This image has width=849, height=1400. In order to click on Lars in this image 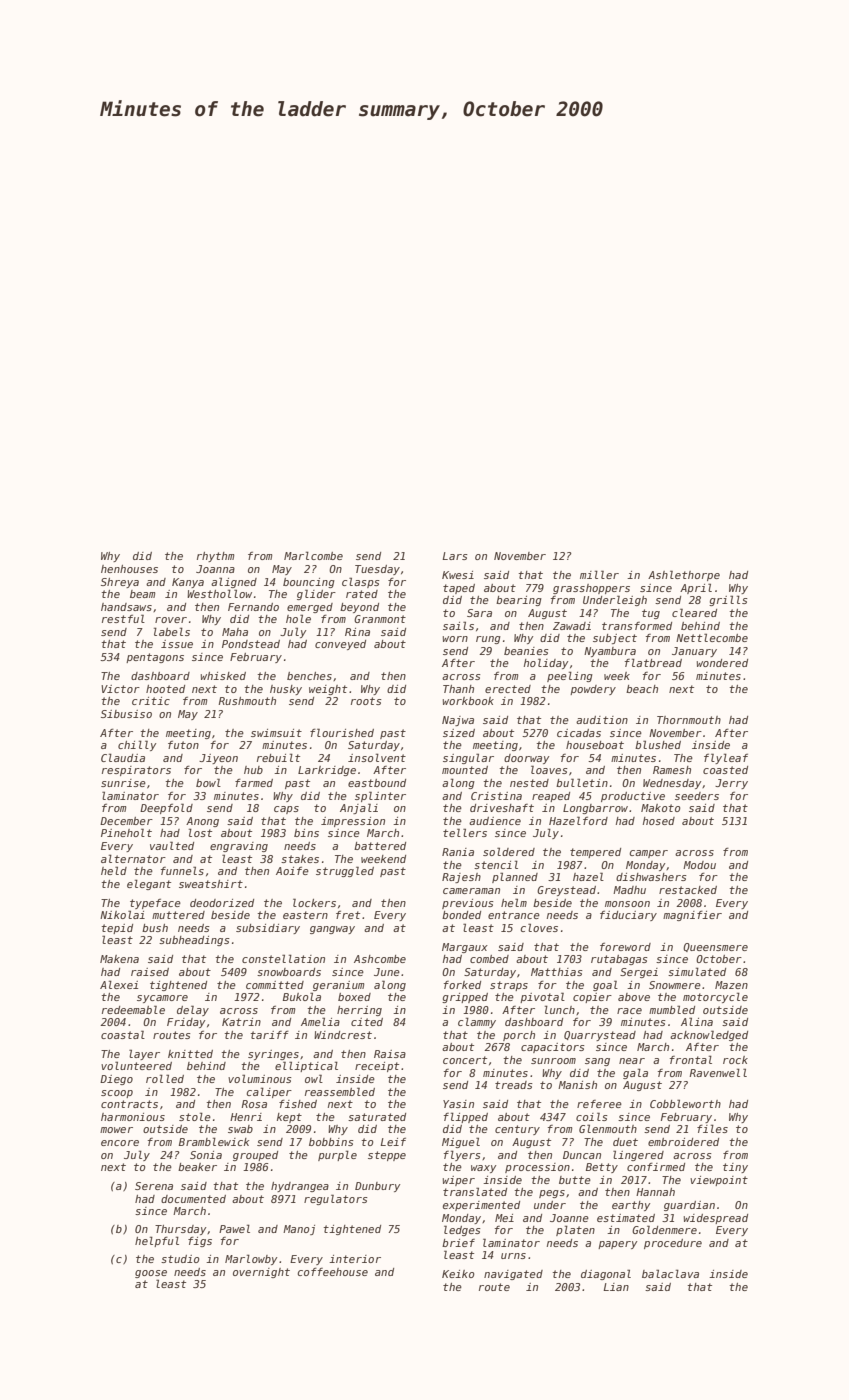, I will do `click(455, 556)`.
